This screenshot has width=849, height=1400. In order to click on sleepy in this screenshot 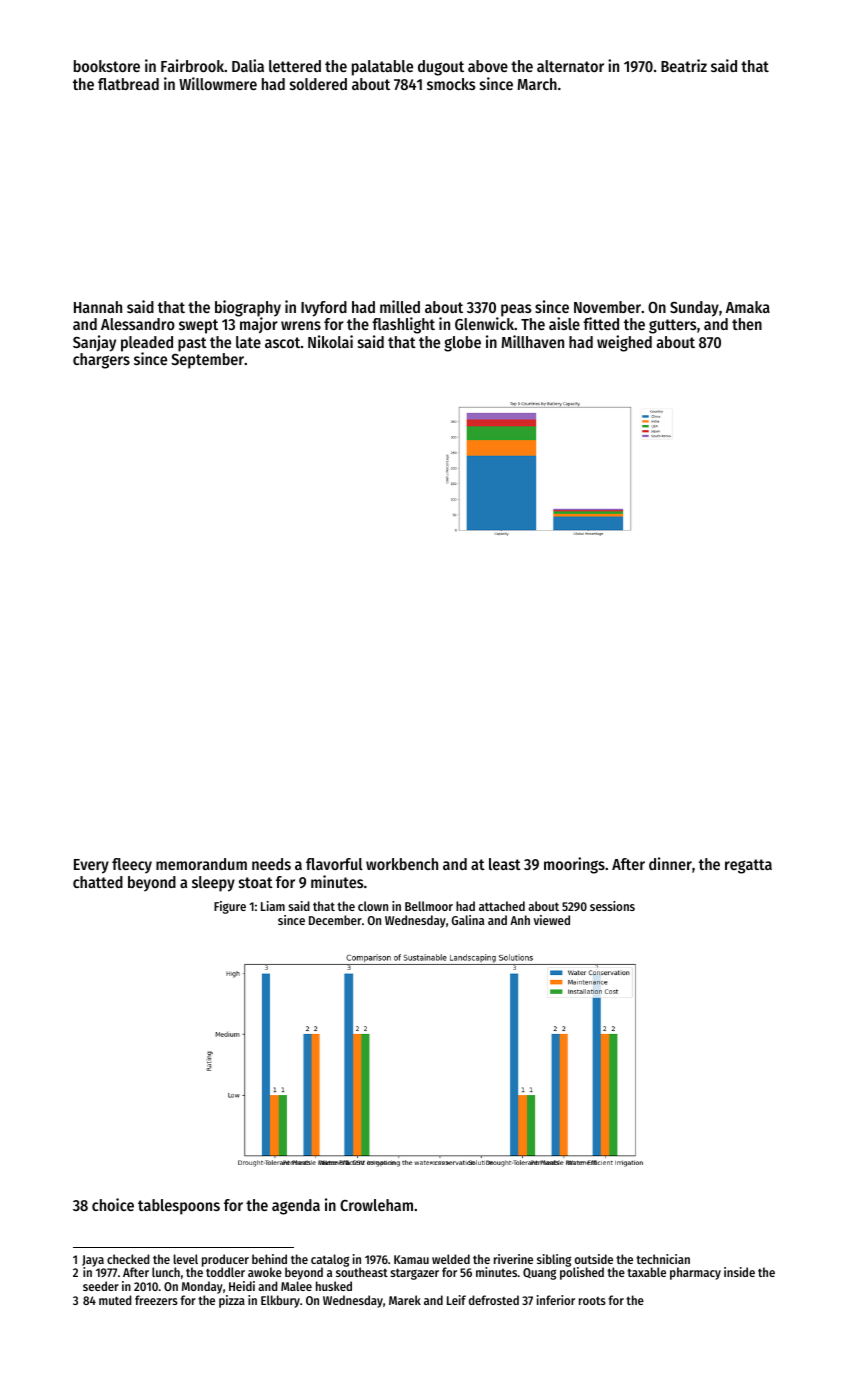, I will do `click(213, 884)`.
